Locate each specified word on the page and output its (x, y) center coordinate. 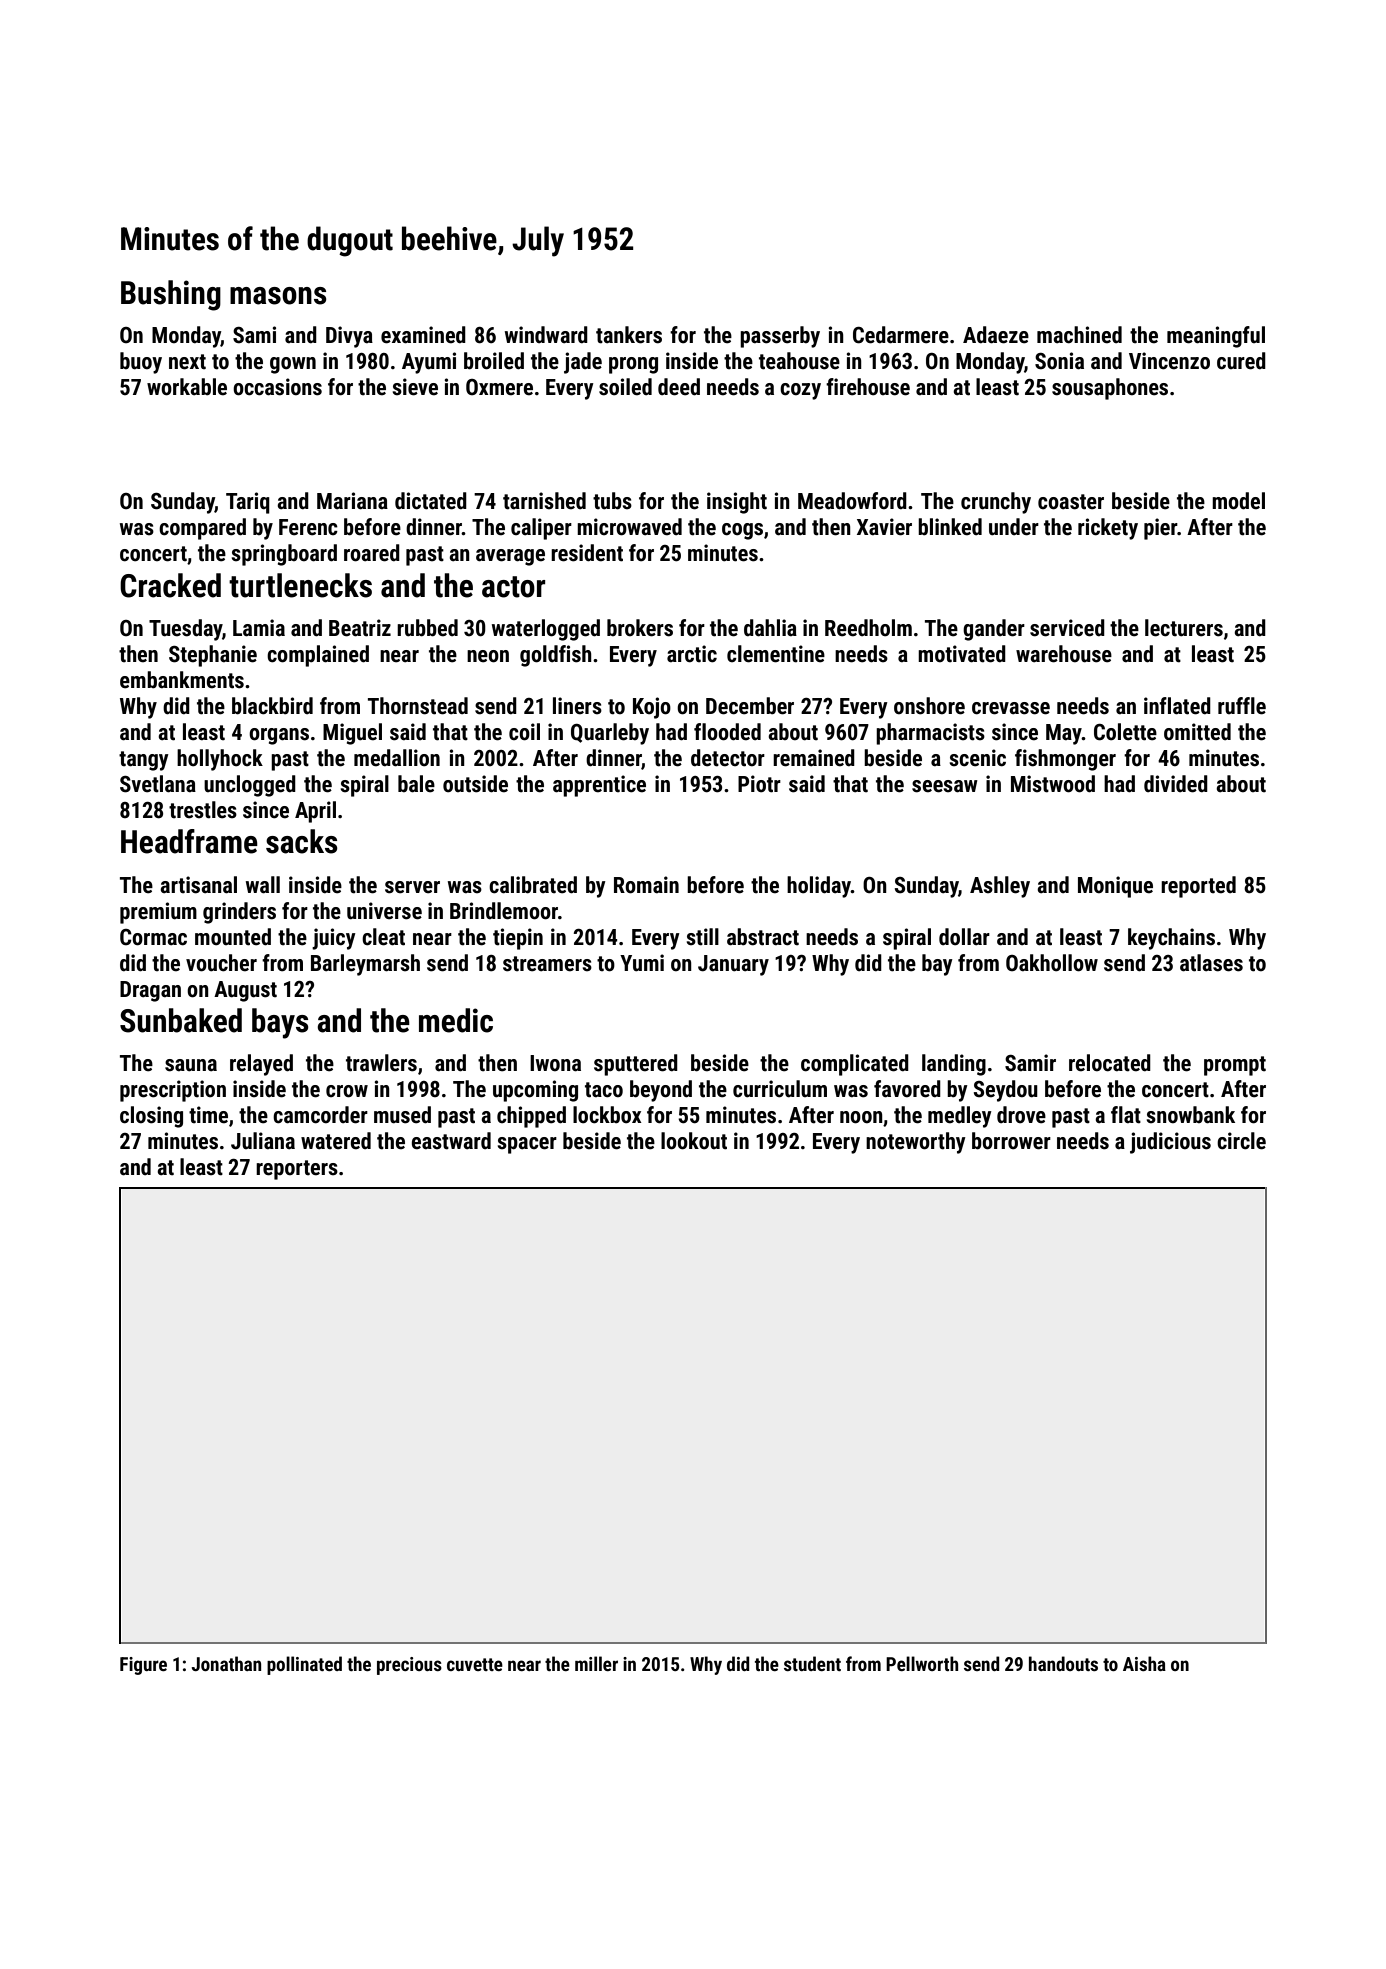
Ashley (1000, 887)
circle (1241, 1141)
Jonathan (226, 1663)
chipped (531, 1117)
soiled (625, 387)
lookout (694, 1141)
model (1238, 501)
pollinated (304, 1665)
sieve (415, 387)
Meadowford (852, 501)
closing (151, 1117)
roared (372, 553)
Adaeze (996, 335)
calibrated (533, 885)
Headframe (189, 841)
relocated (1110, 1063)
